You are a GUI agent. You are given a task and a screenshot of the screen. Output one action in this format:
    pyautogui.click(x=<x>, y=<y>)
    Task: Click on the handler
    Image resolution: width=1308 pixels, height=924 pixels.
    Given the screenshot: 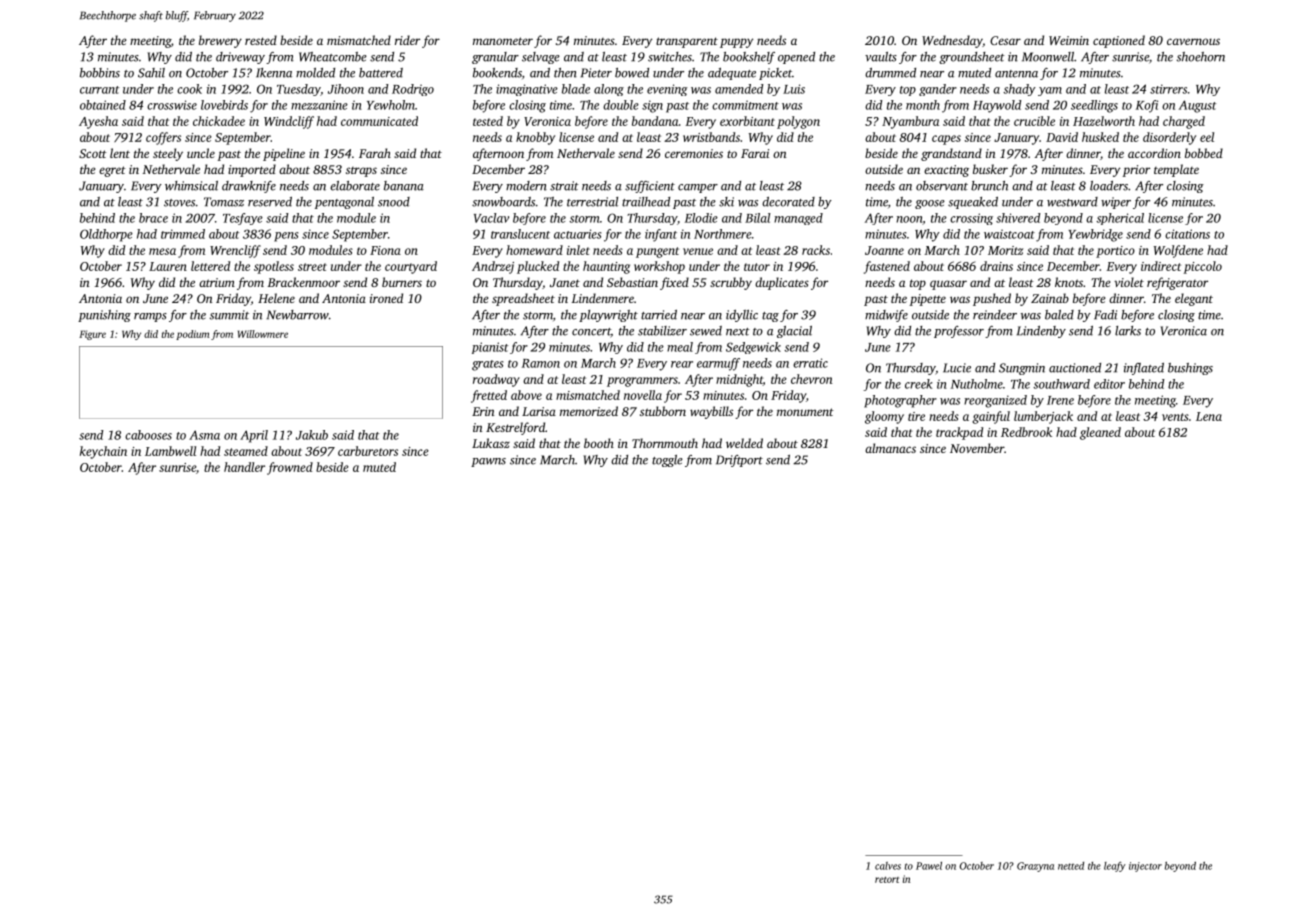 What is the action you would take?
    pyautogui.click(x=244, y=467)
